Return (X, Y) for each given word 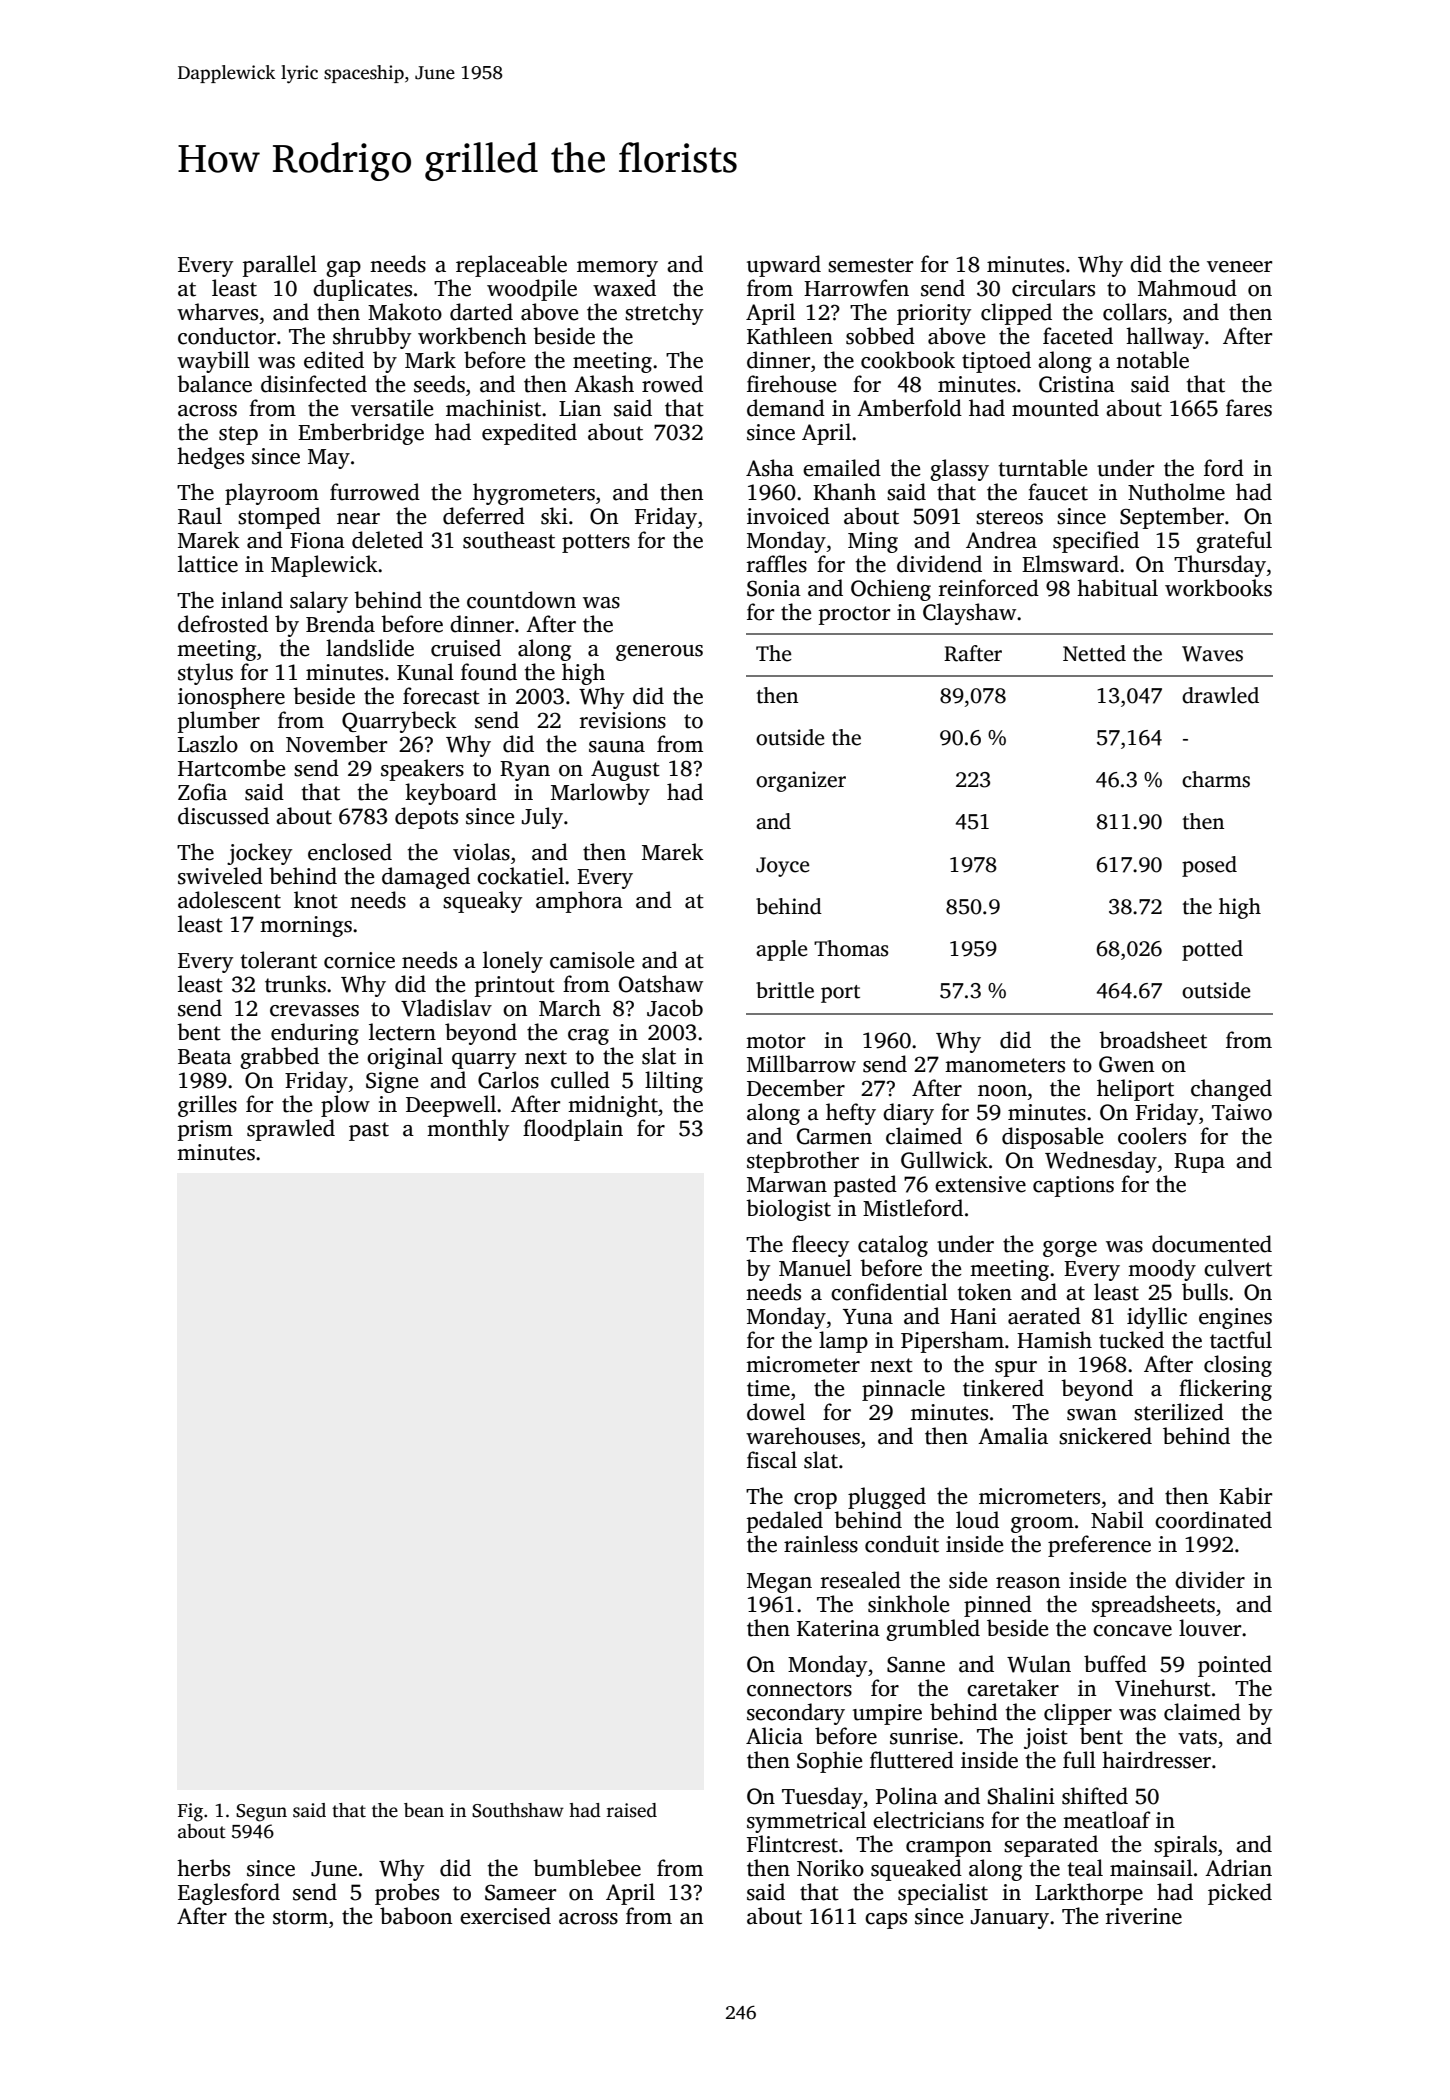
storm (300, 1917)
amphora (579, 902)
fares (1249, 408)
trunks (295, 984)
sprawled (291, 1130)
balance (214, 384)
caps (886, 1921)
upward (784, 266)
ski (554, 516)
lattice (208, 564)
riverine (1144, 1916)
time (768, 1388)
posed (1209, 866)
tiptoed (996, 362)
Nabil (1117, 1520)
